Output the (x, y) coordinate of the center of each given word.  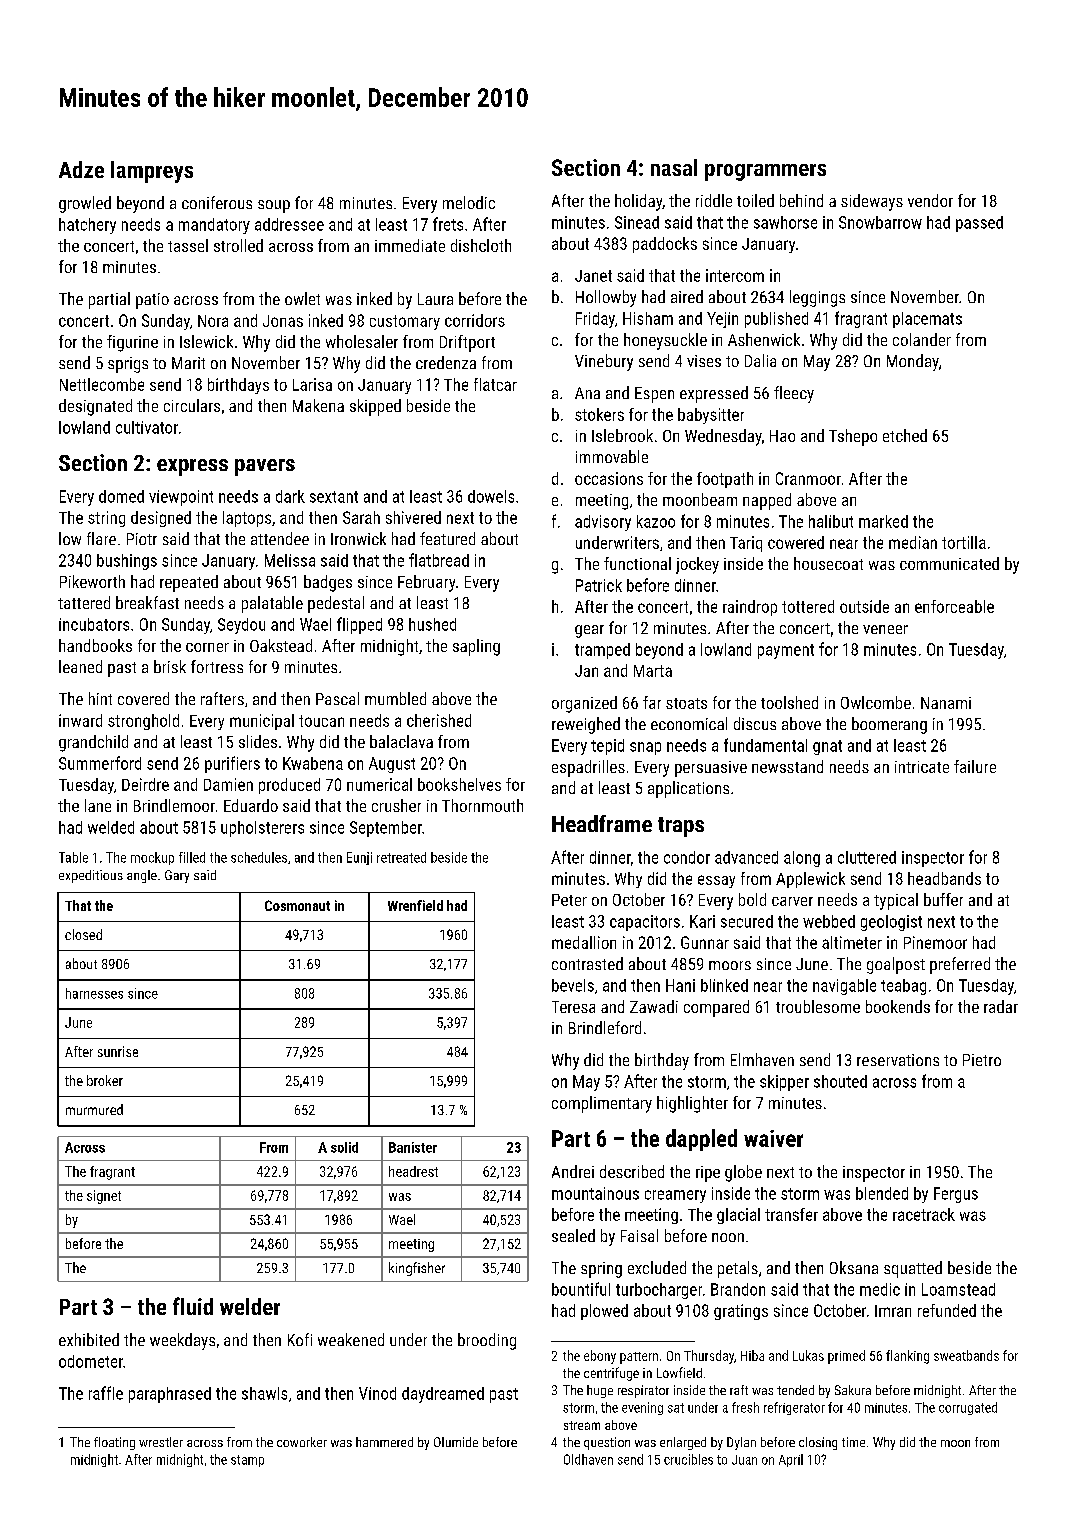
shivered (413, 517)
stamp (247, 1461)
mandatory (214, 226)
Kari (702, 921)
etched (905, 435)
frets (448, 224)
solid (344, 1147)
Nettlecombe (102, 384)
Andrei (573, 1171)
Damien (228, 784)
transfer (791, 1214)
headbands (944, 878)
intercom (735, 275)
